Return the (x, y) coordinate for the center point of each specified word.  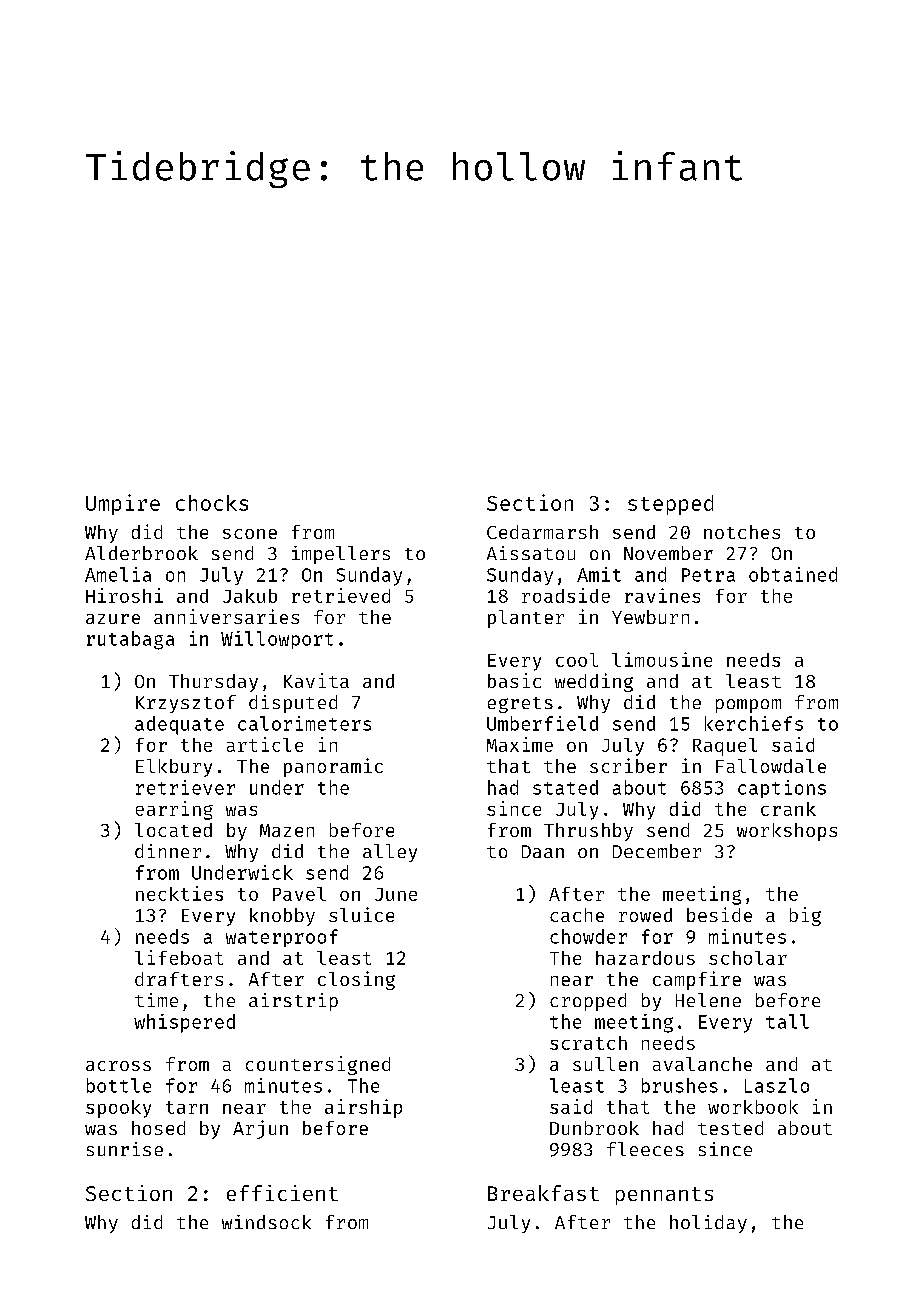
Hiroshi (124, 595)
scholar (748, 958)
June (396, 894)
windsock (266, 1222)
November (668, 553)
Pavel (299, 894)
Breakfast (543, 1193)
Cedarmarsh (542, 532)
